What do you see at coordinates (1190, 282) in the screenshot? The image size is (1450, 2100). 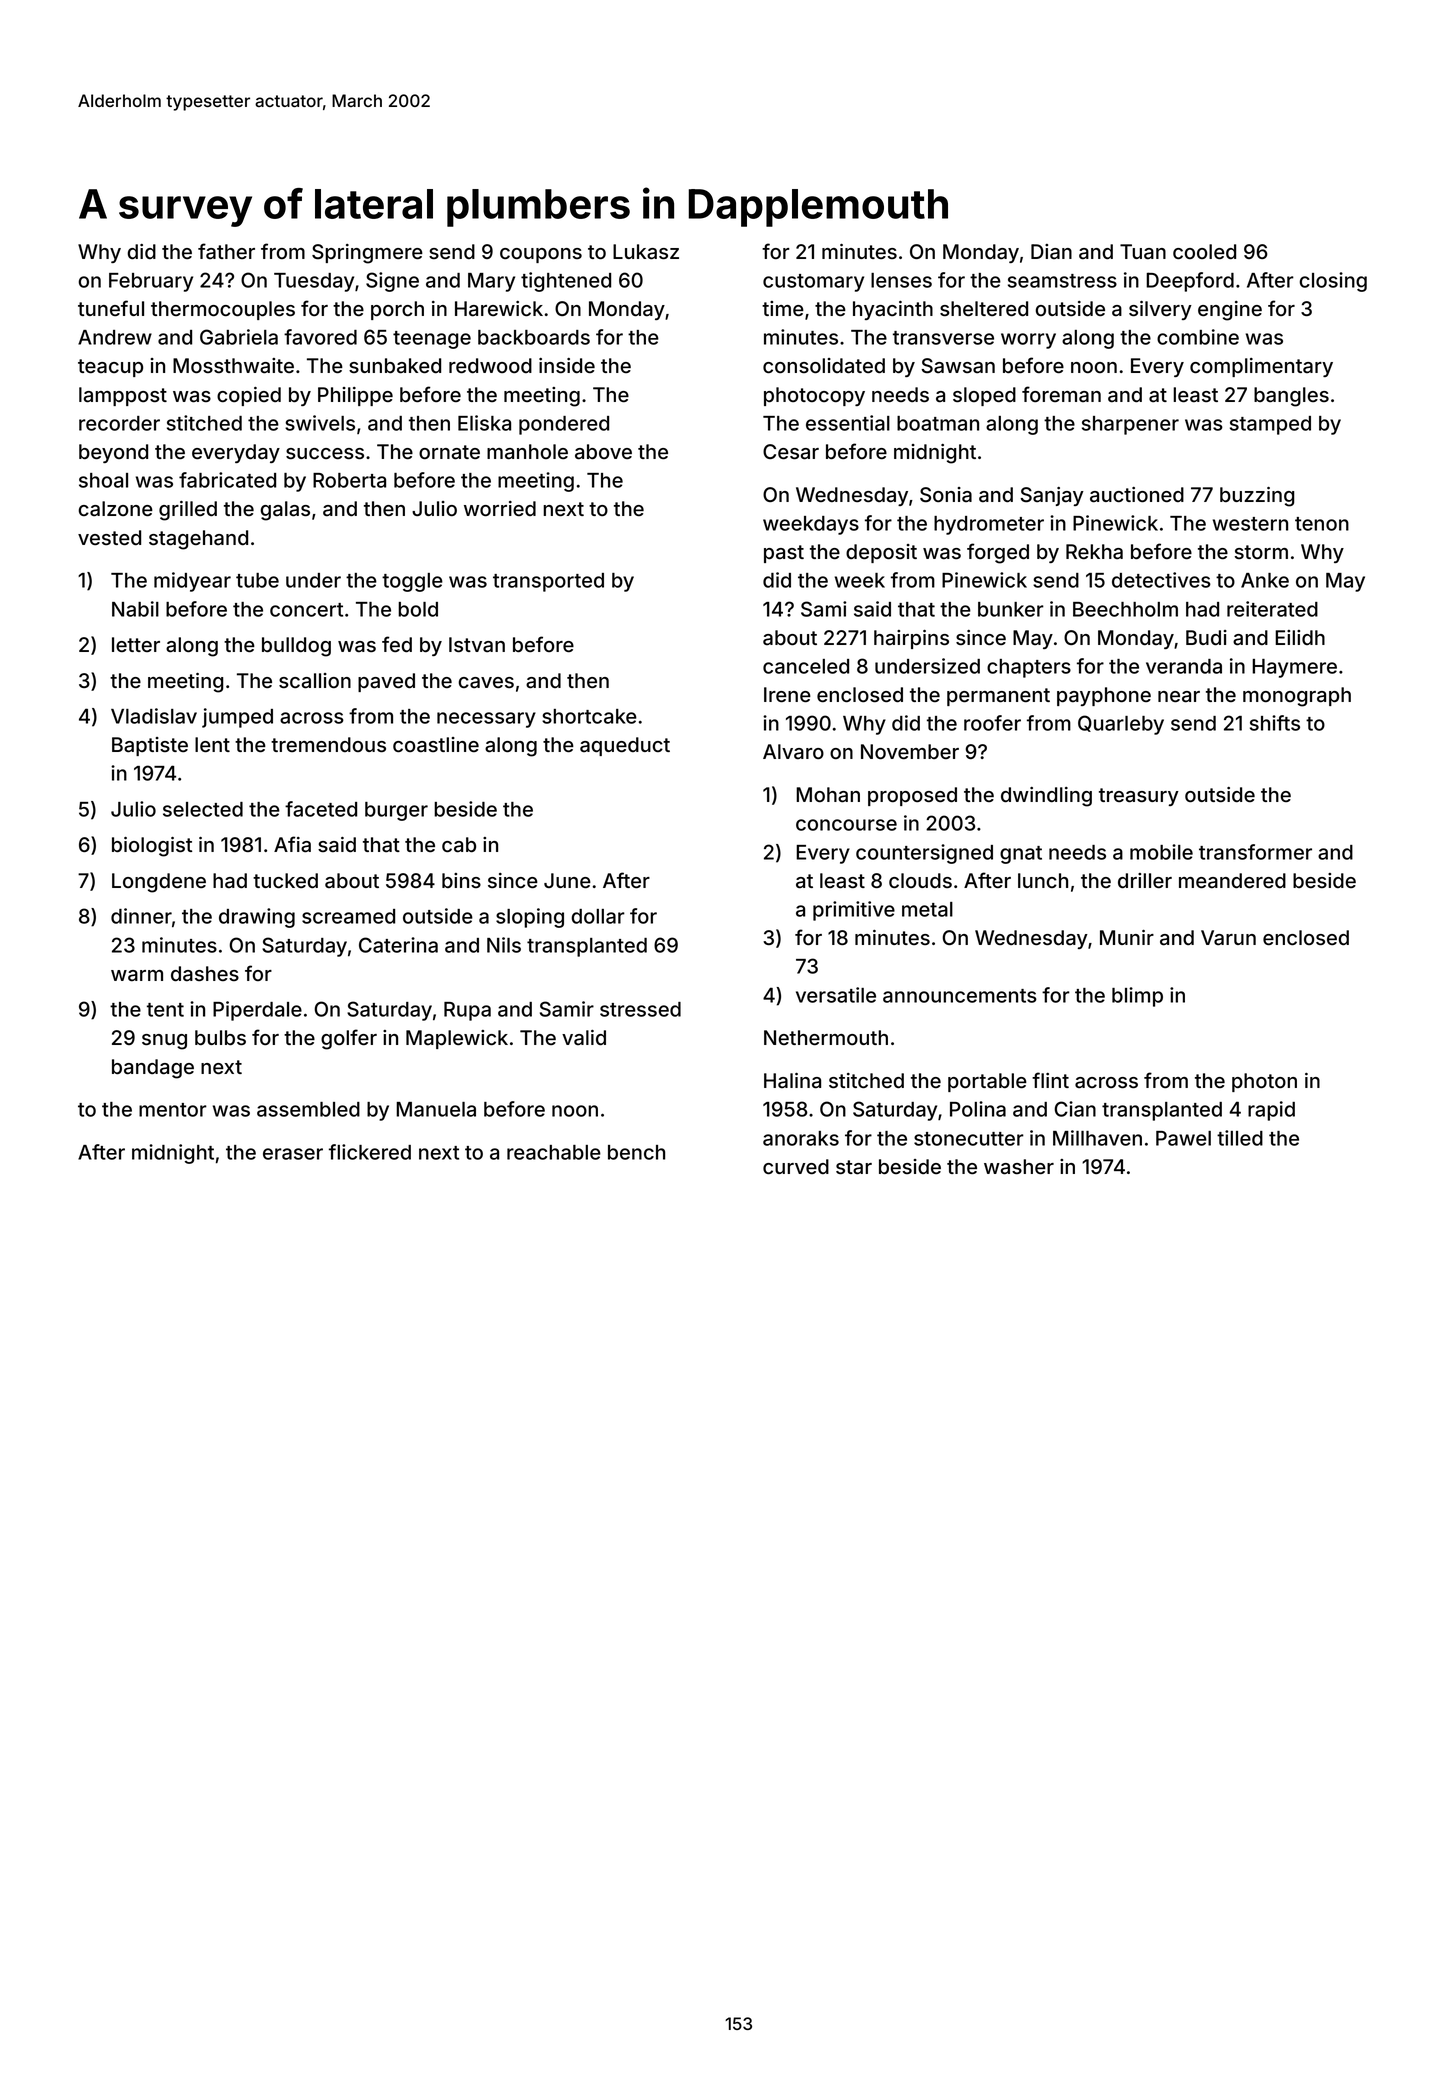 I see `Deepford` at bounding box center [1190, 282].
